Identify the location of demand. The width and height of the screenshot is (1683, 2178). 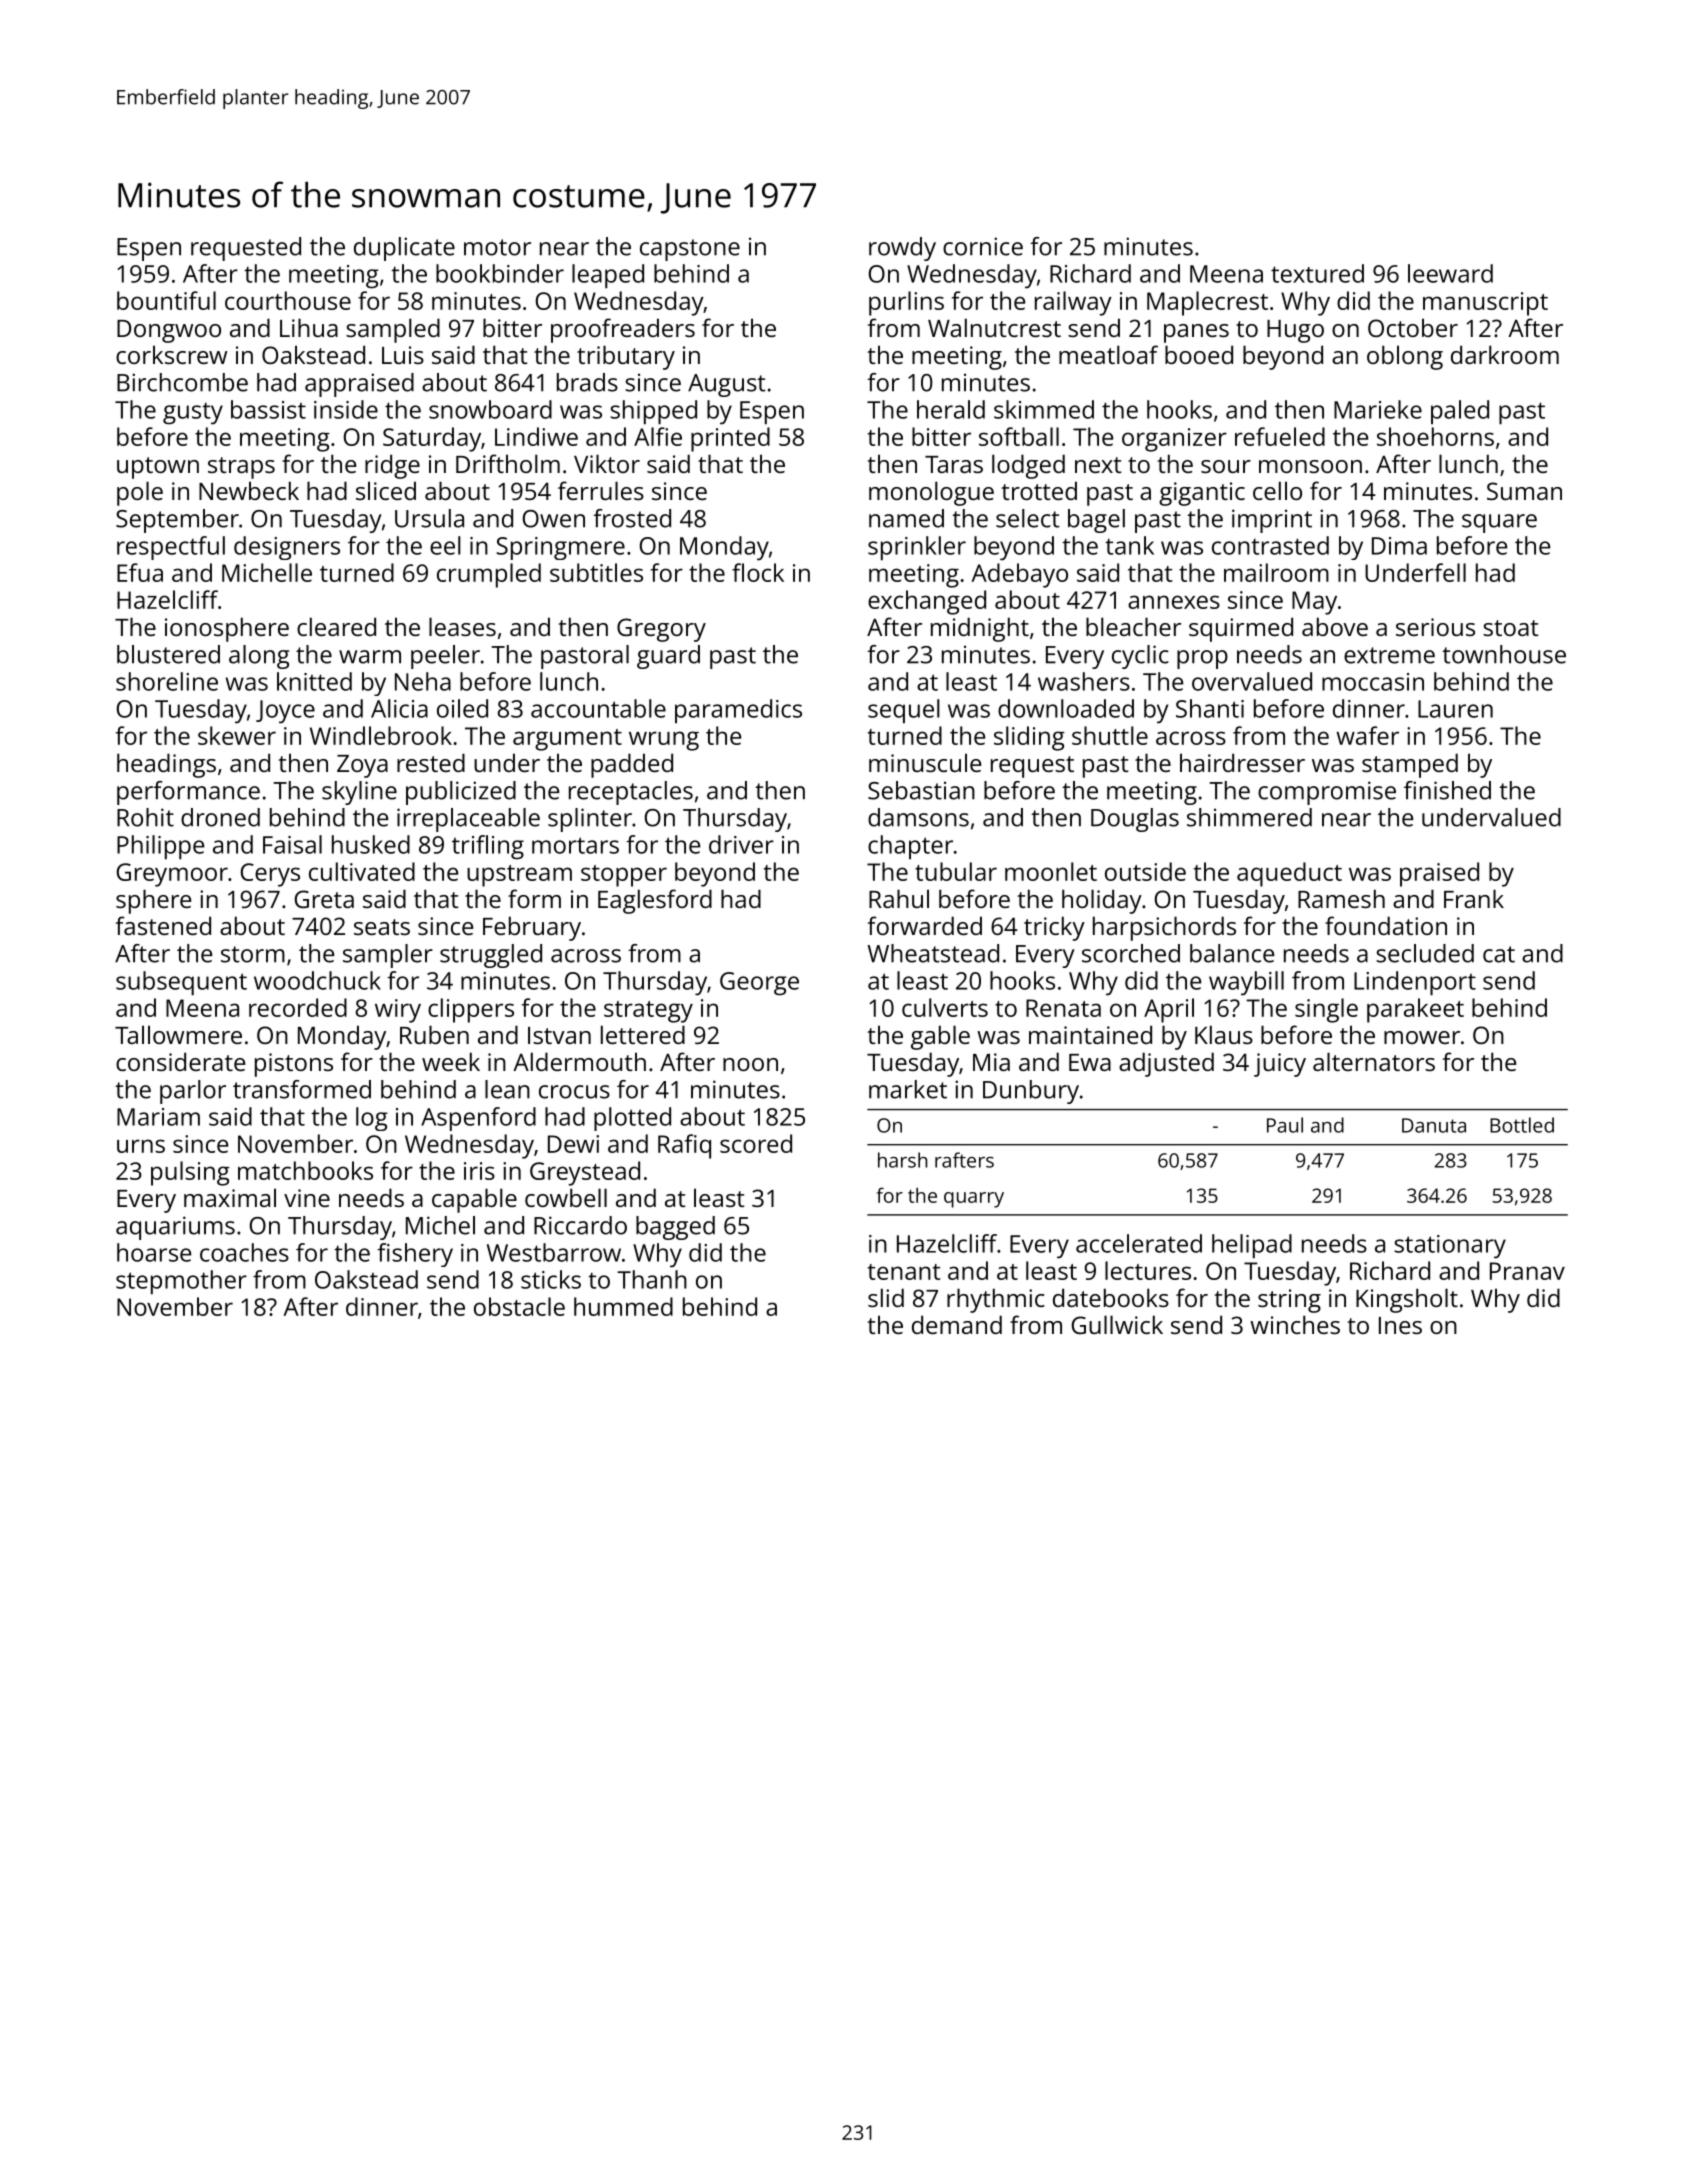
(957, 1324).
